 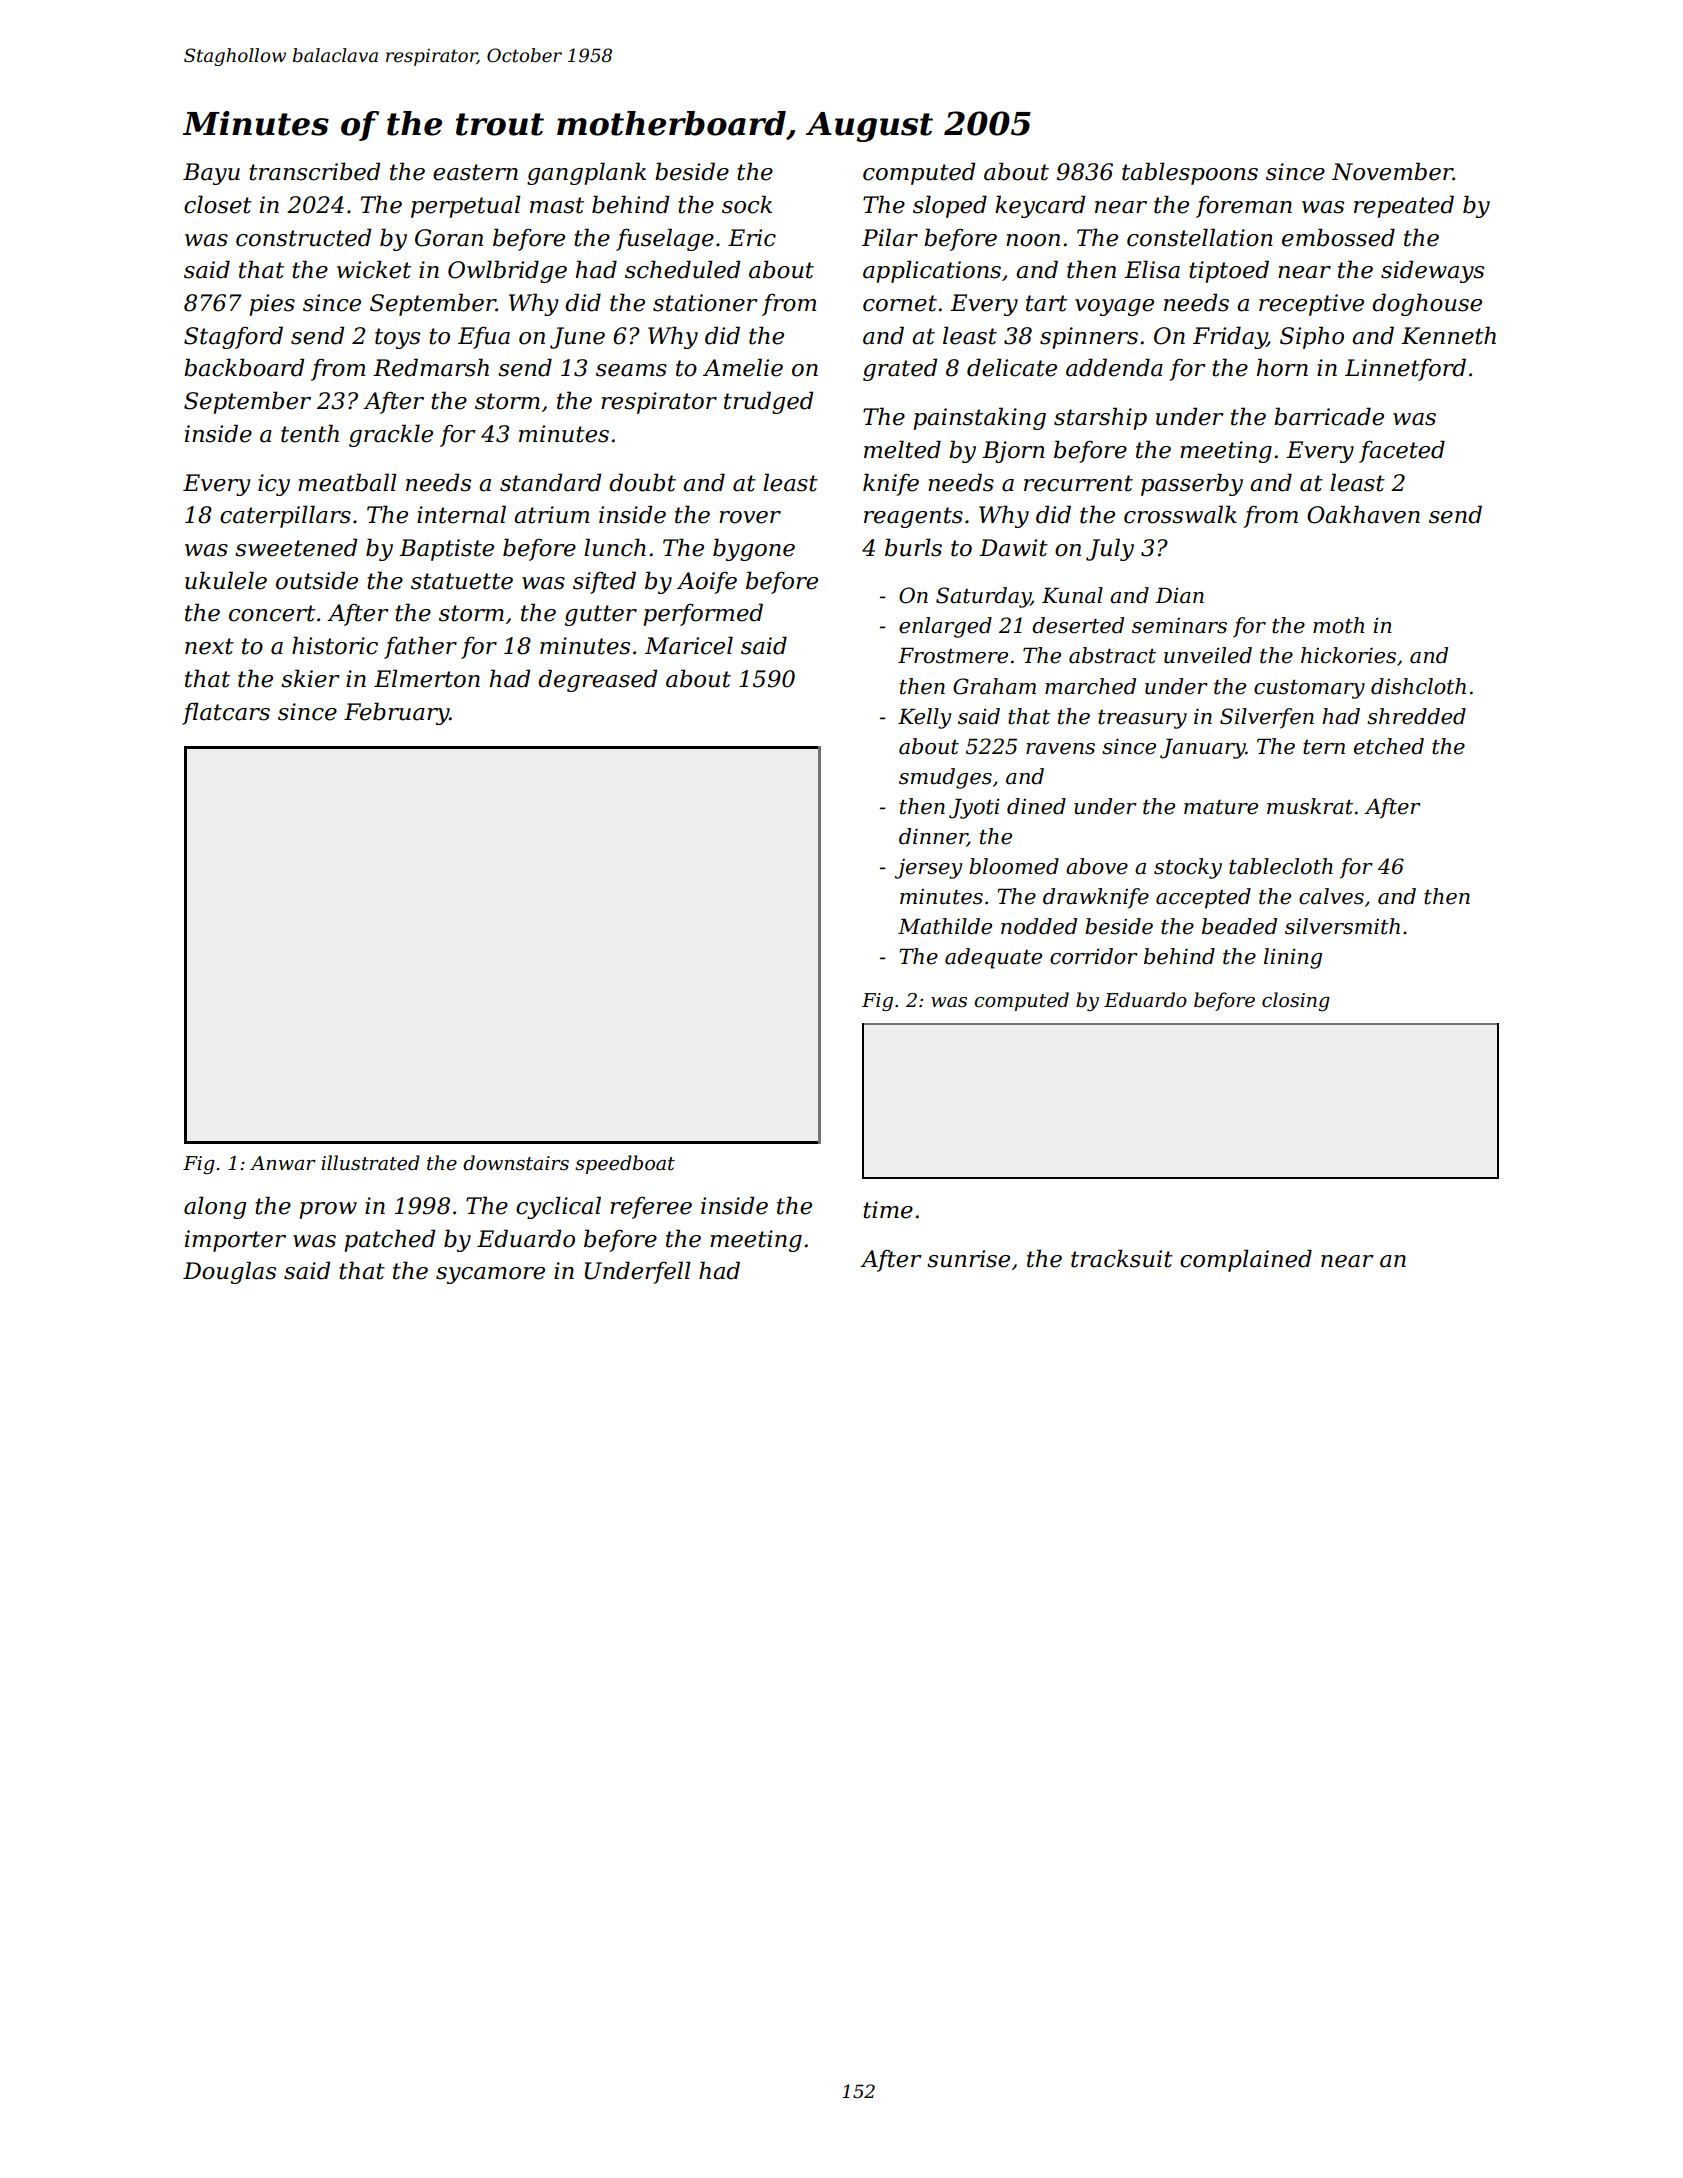 What do you see at coordinates (597, 680) in the image?
I see `degreased` at bounding box center [597, 680].
